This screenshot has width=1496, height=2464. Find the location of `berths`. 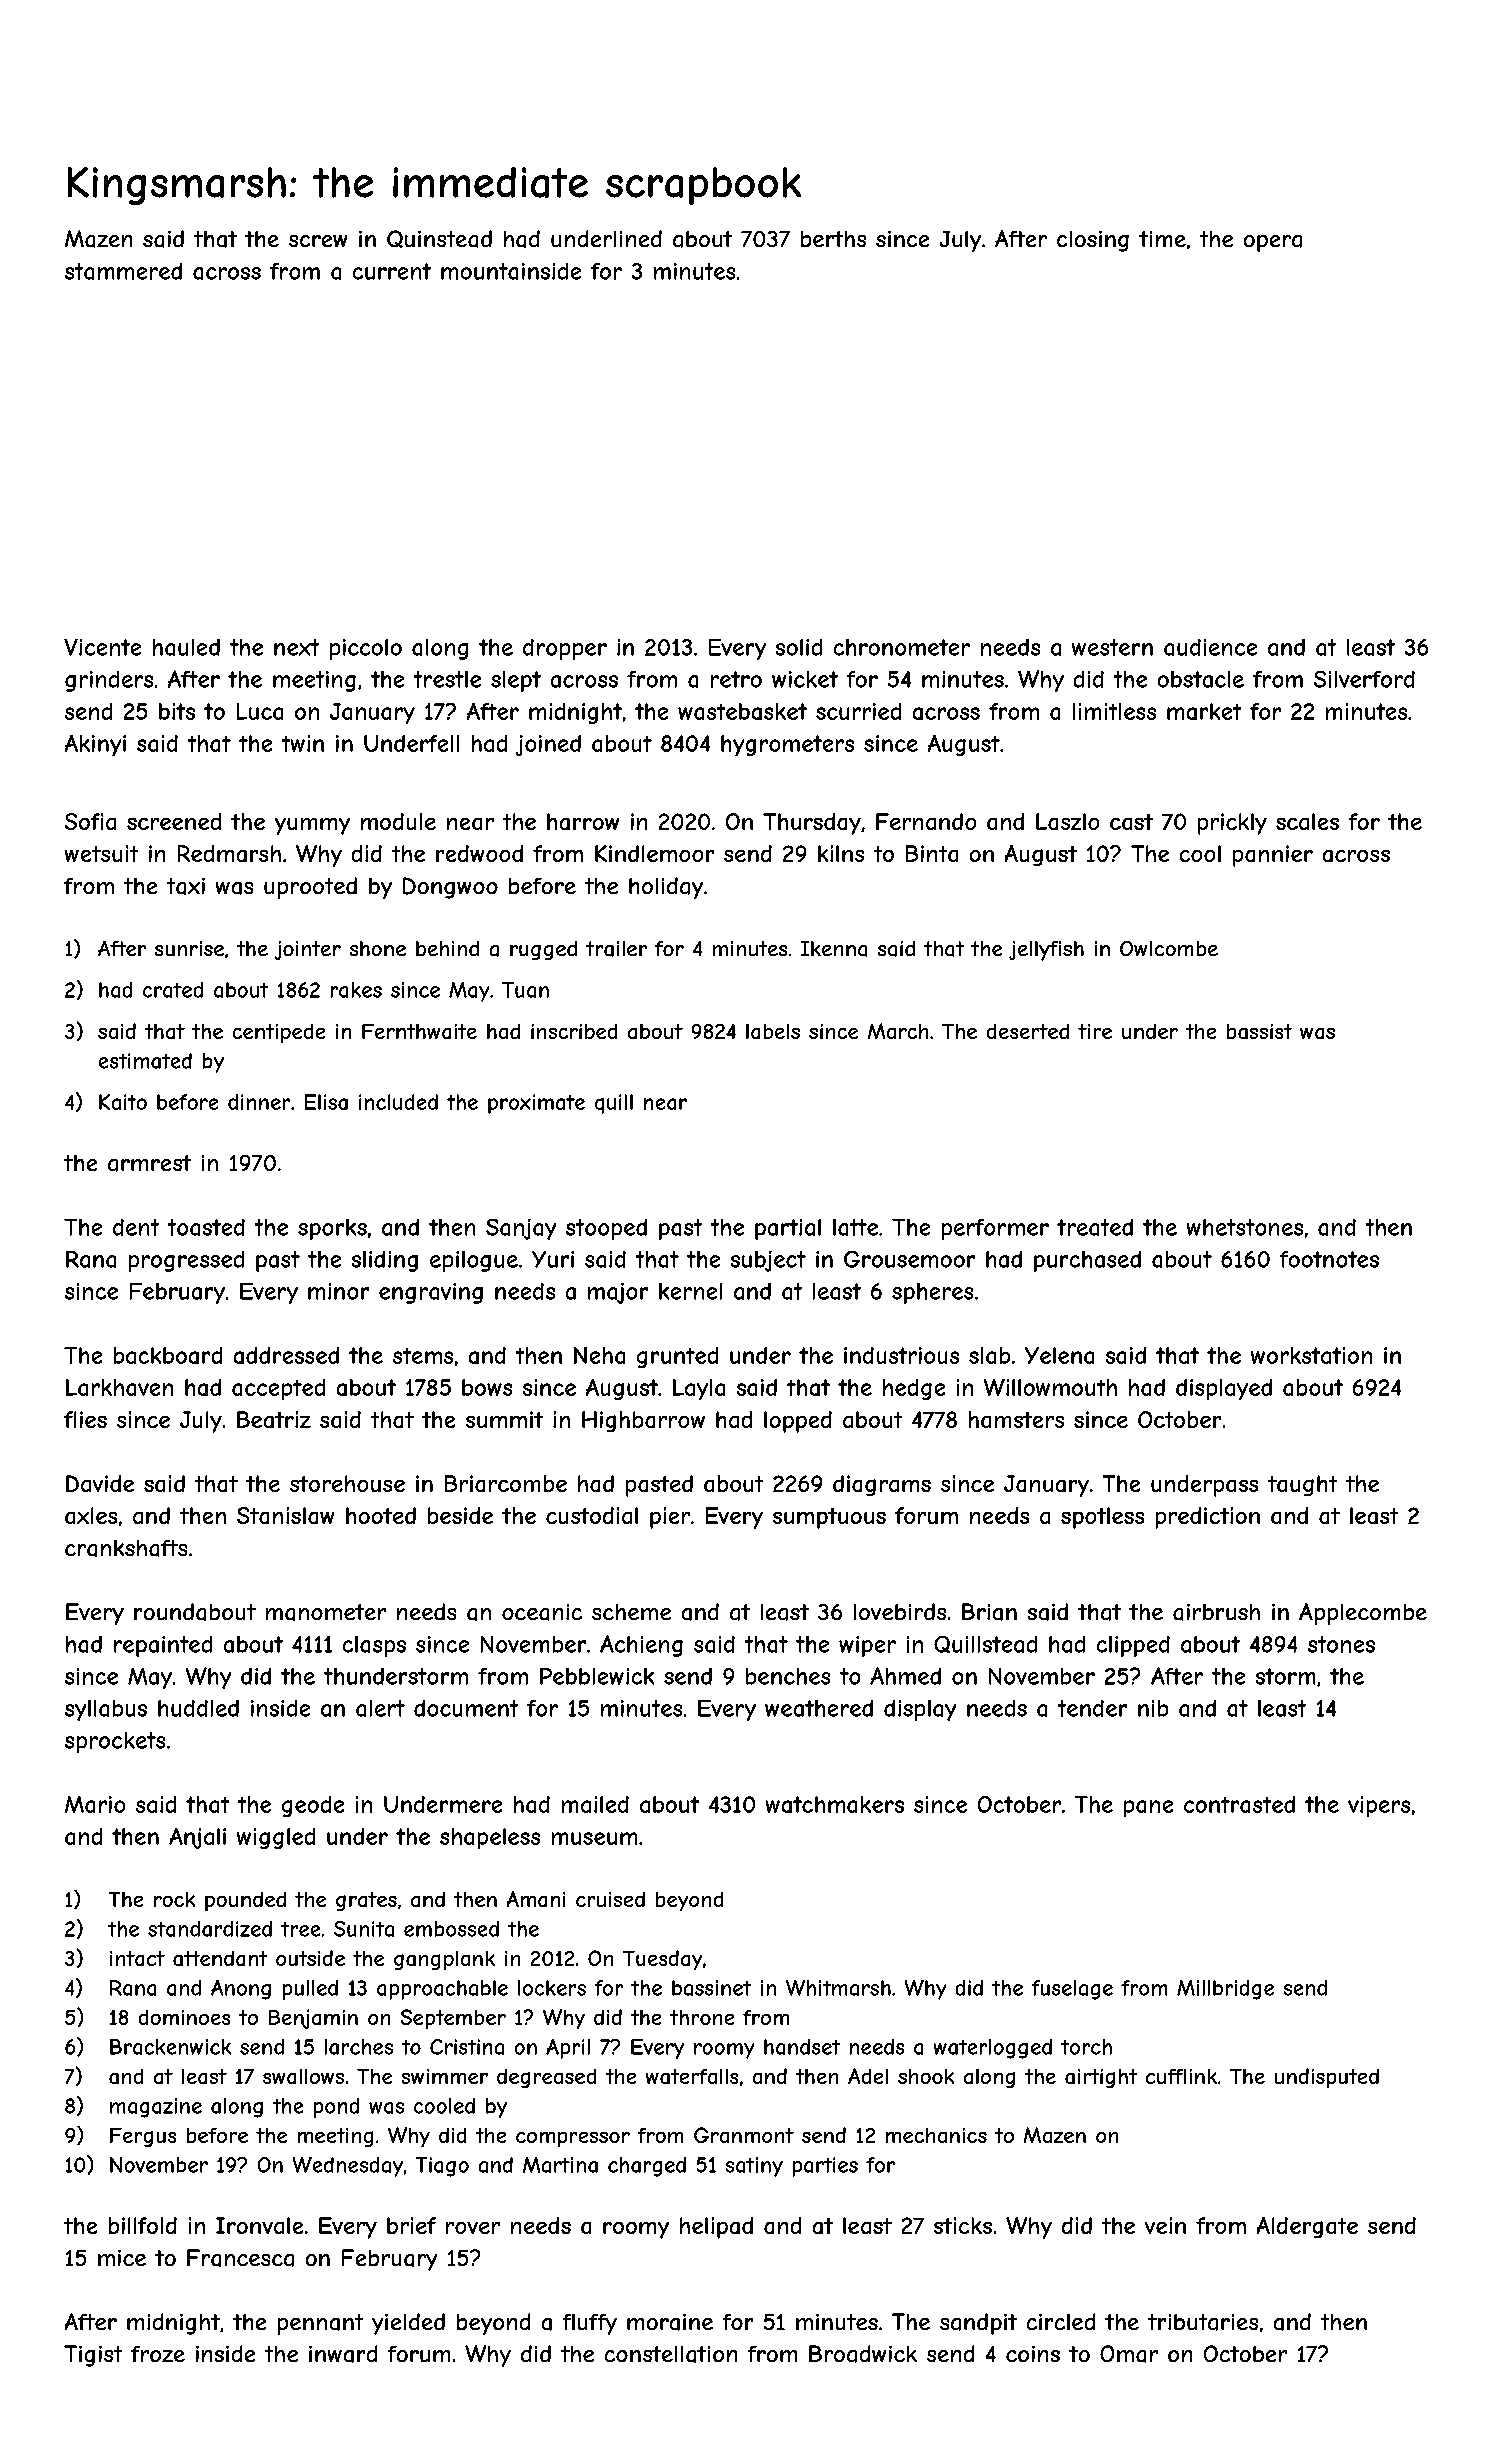

berths is located at coordinates (833, 239).
